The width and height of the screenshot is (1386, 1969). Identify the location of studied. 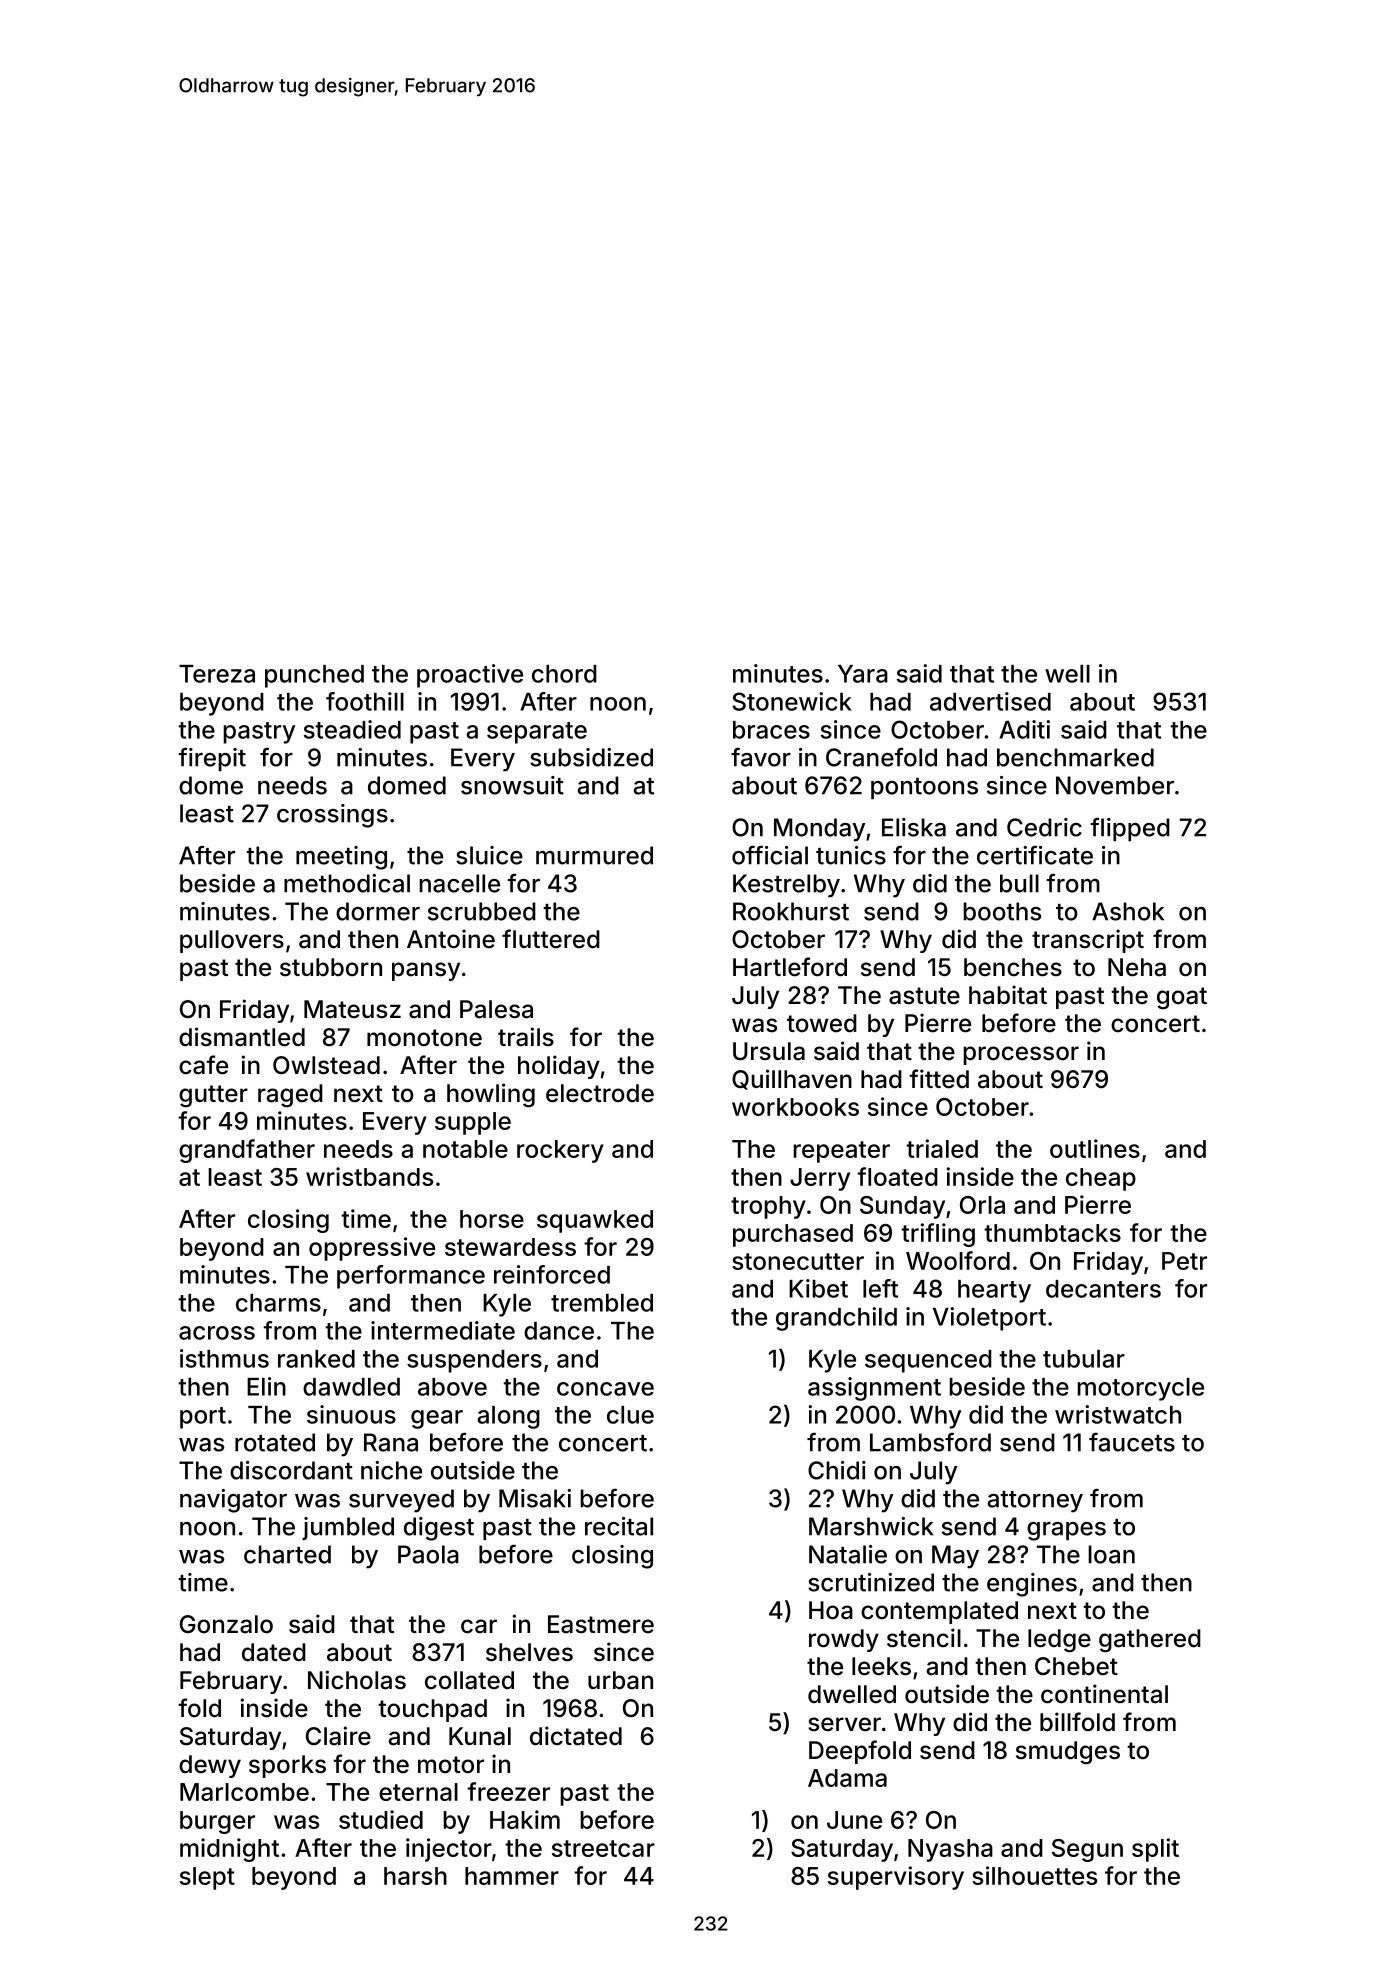
(381, 1819).
